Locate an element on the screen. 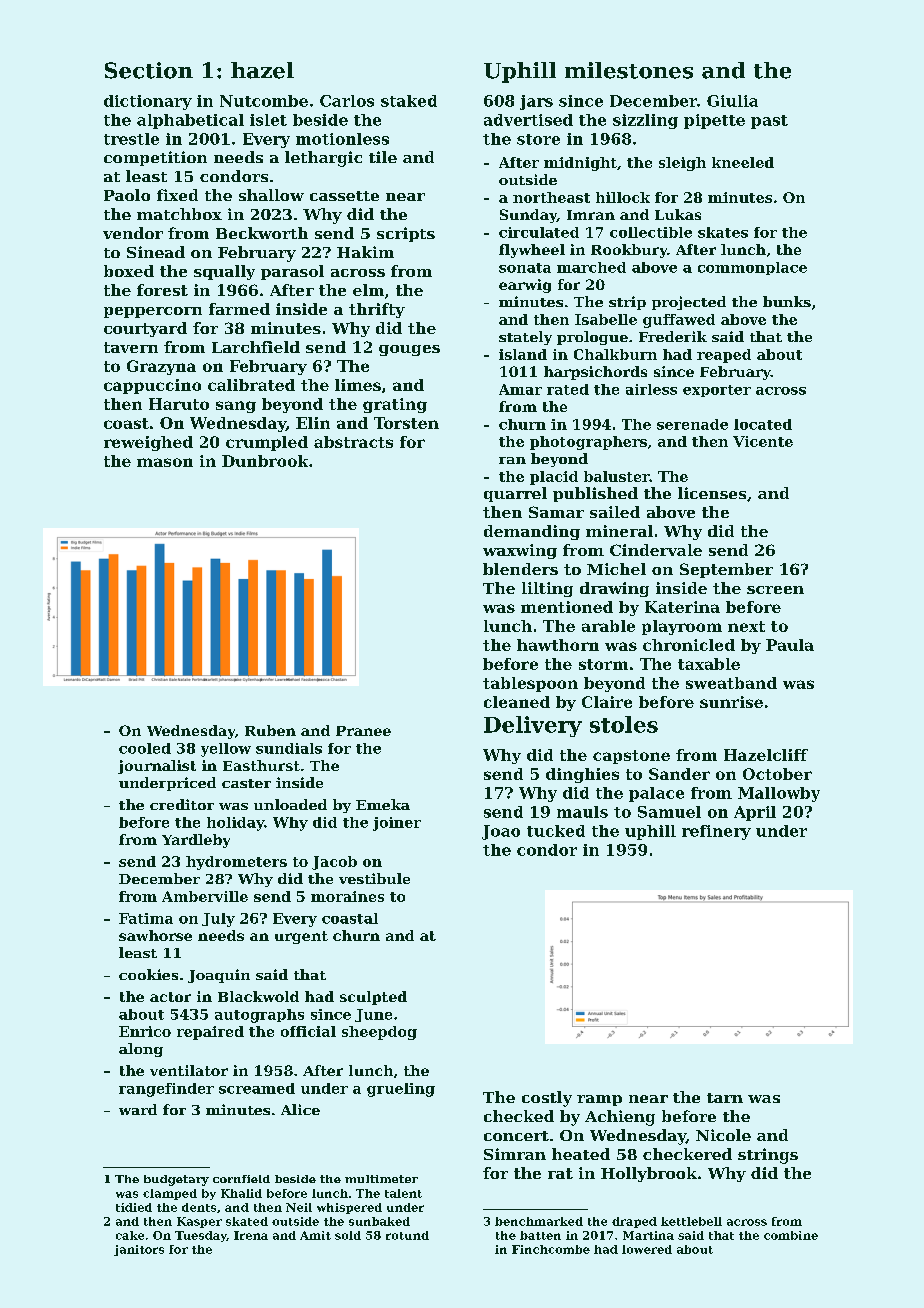  clamped is located at coordinates (170, 1194).
